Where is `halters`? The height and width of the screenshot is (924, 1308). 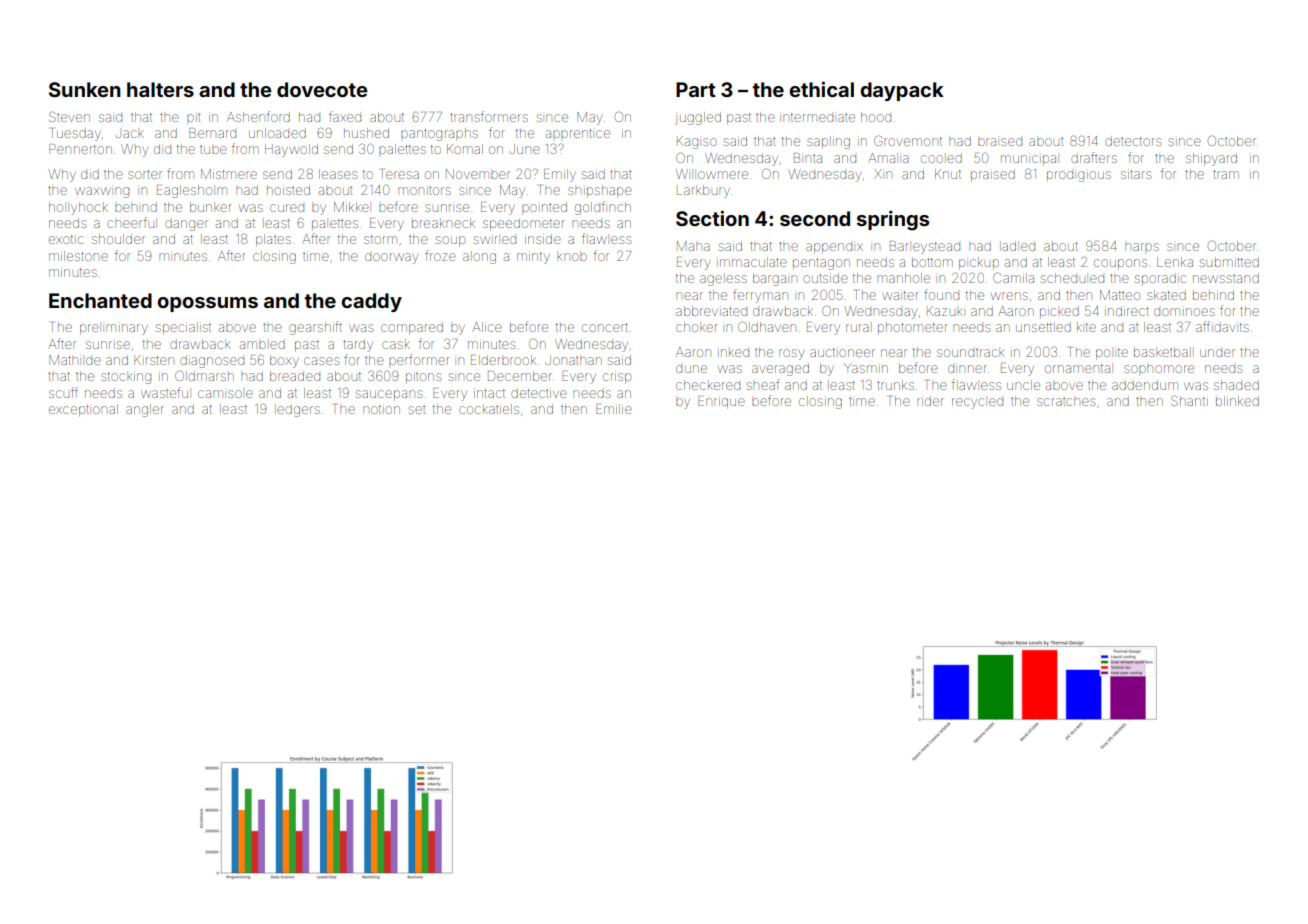 halters is located at coordinates (160, 89).
